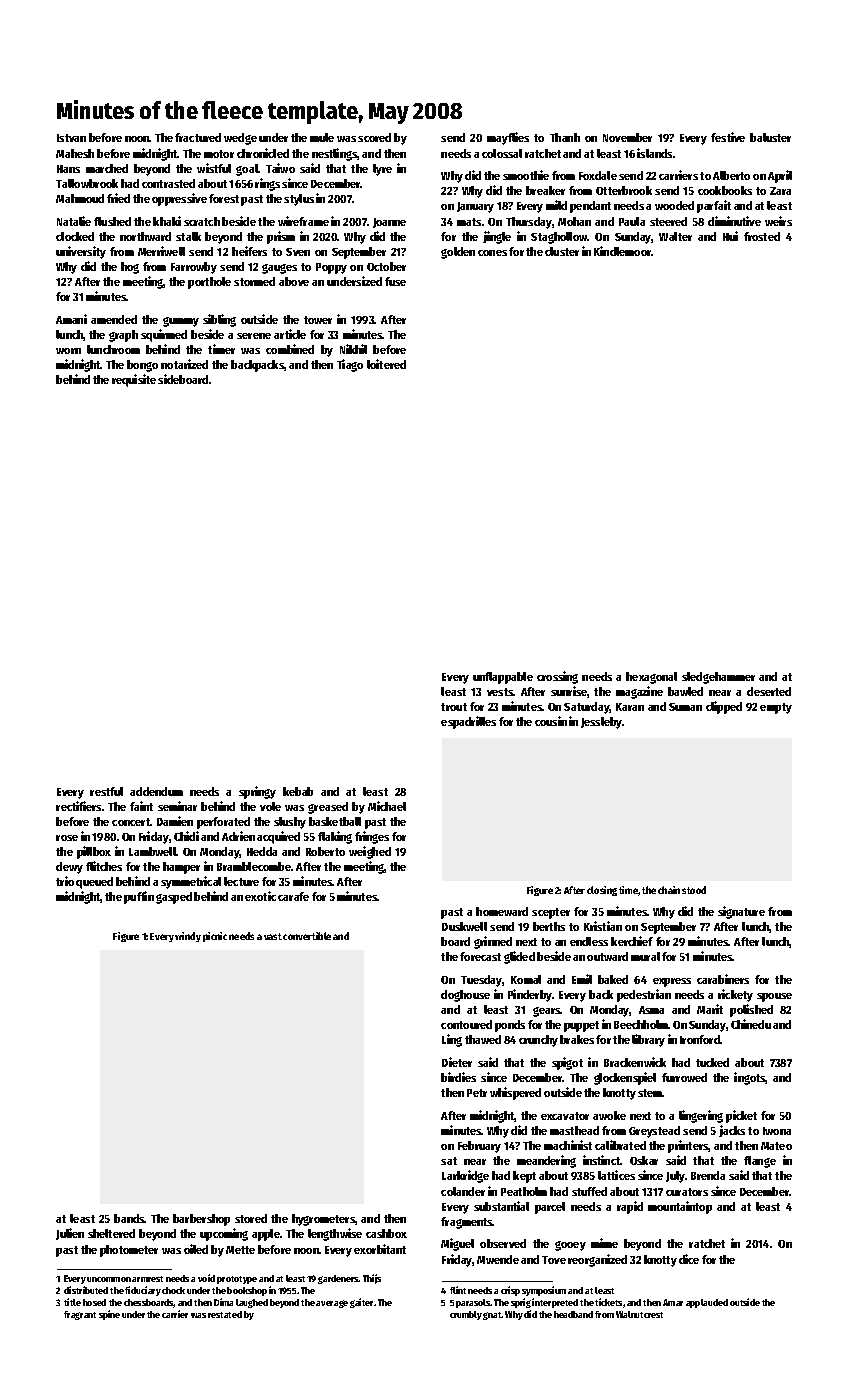 Image resolution: width=849 pixels, height=1400 pixels. Describe the element at coordinates (508, 138) in the screenshot. I see `mayflies` at that location.
